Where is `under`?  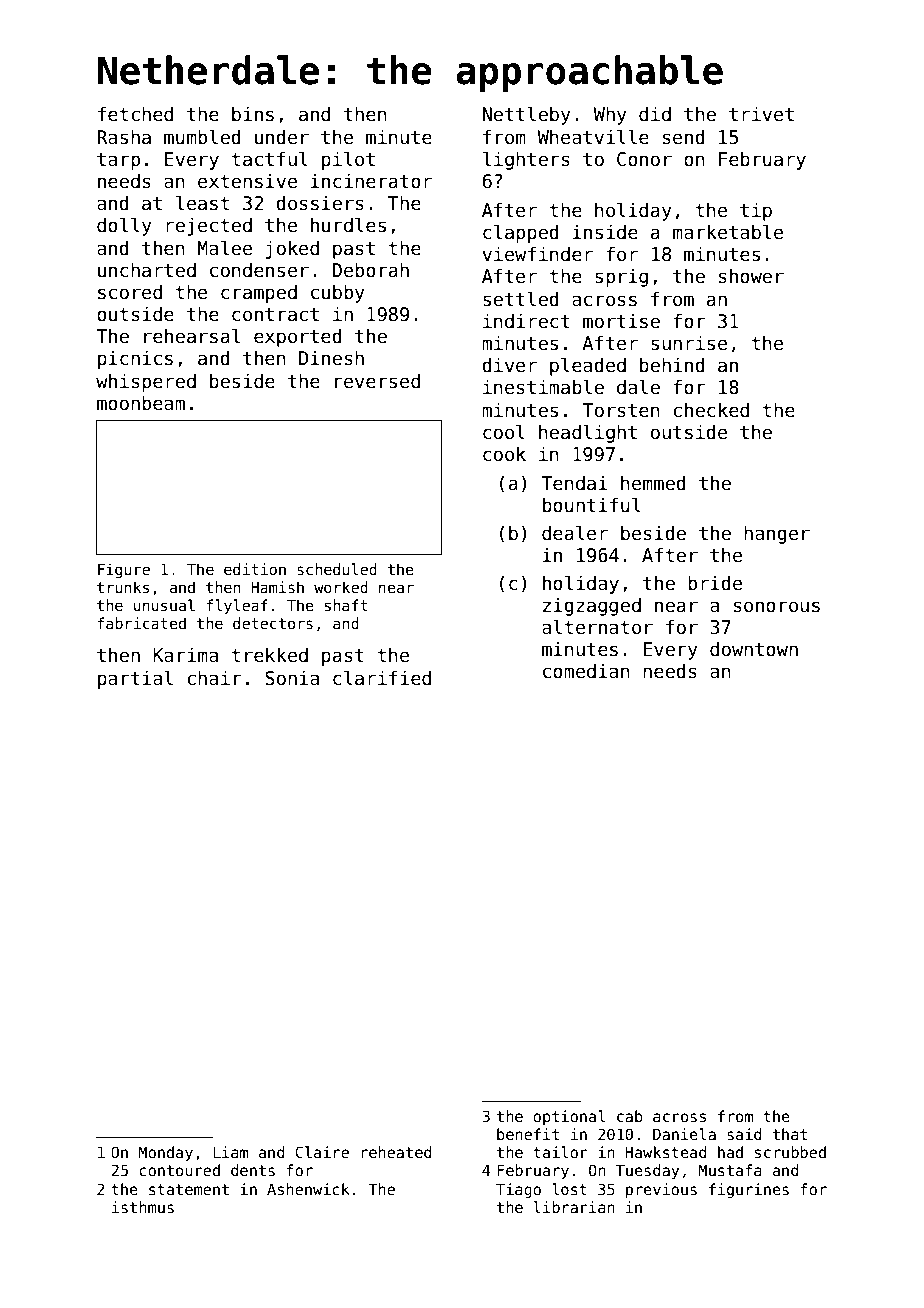
under is located at coordinates (282, 137).
